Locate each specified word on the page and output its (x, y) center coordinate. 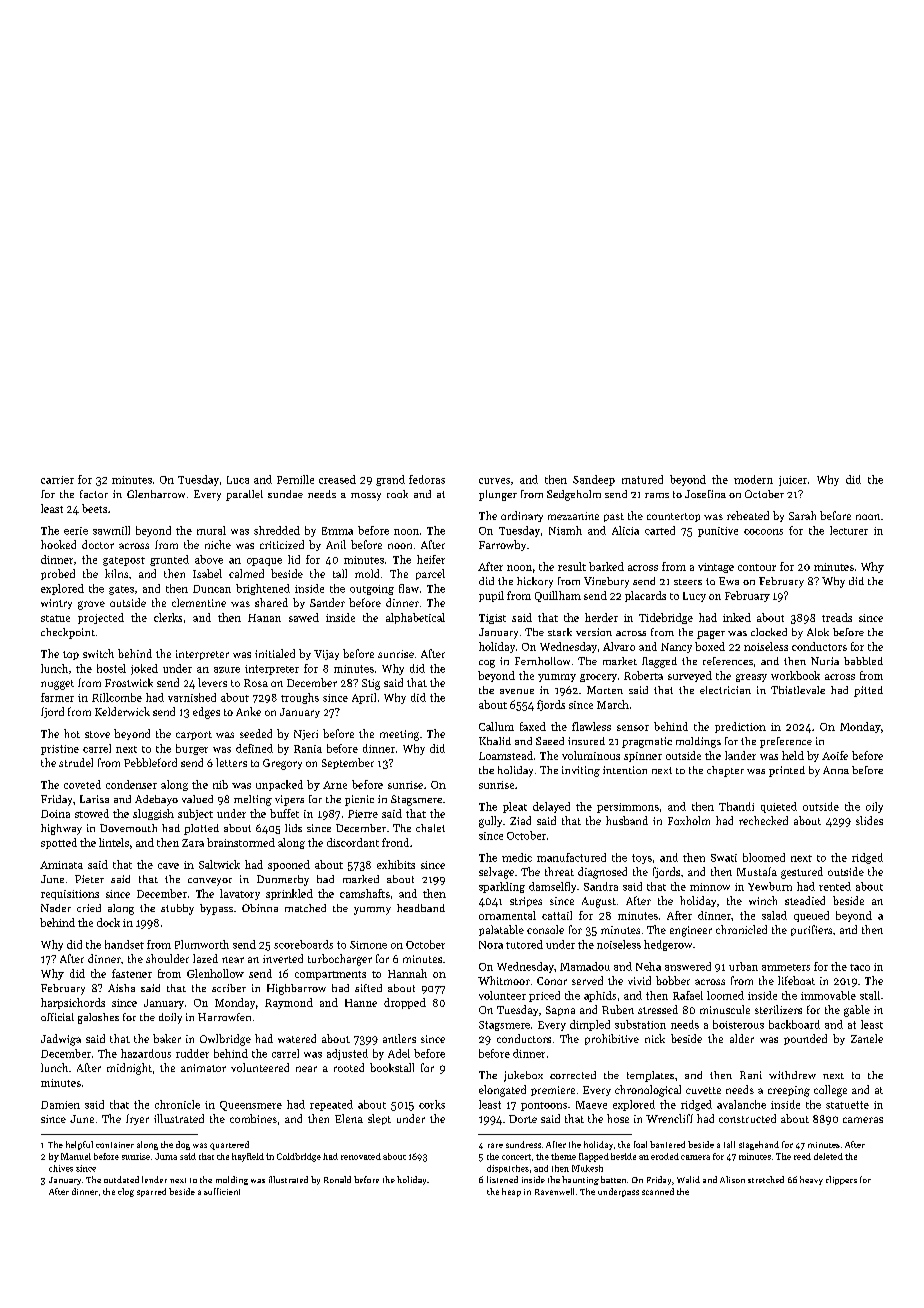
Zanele (867, 1038)
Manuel (76, 1156)
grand (390, 480)
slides (869, 820)
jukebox (523, 1076)
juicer (793, 481)
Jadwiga (61, 1040)
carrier (57, 480)
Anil (336, 544)
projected (101, 618)
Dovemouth (128, 828)
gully (490, 822)
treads (837, 617)
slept (379, 1119)
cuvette (703, 1090)
